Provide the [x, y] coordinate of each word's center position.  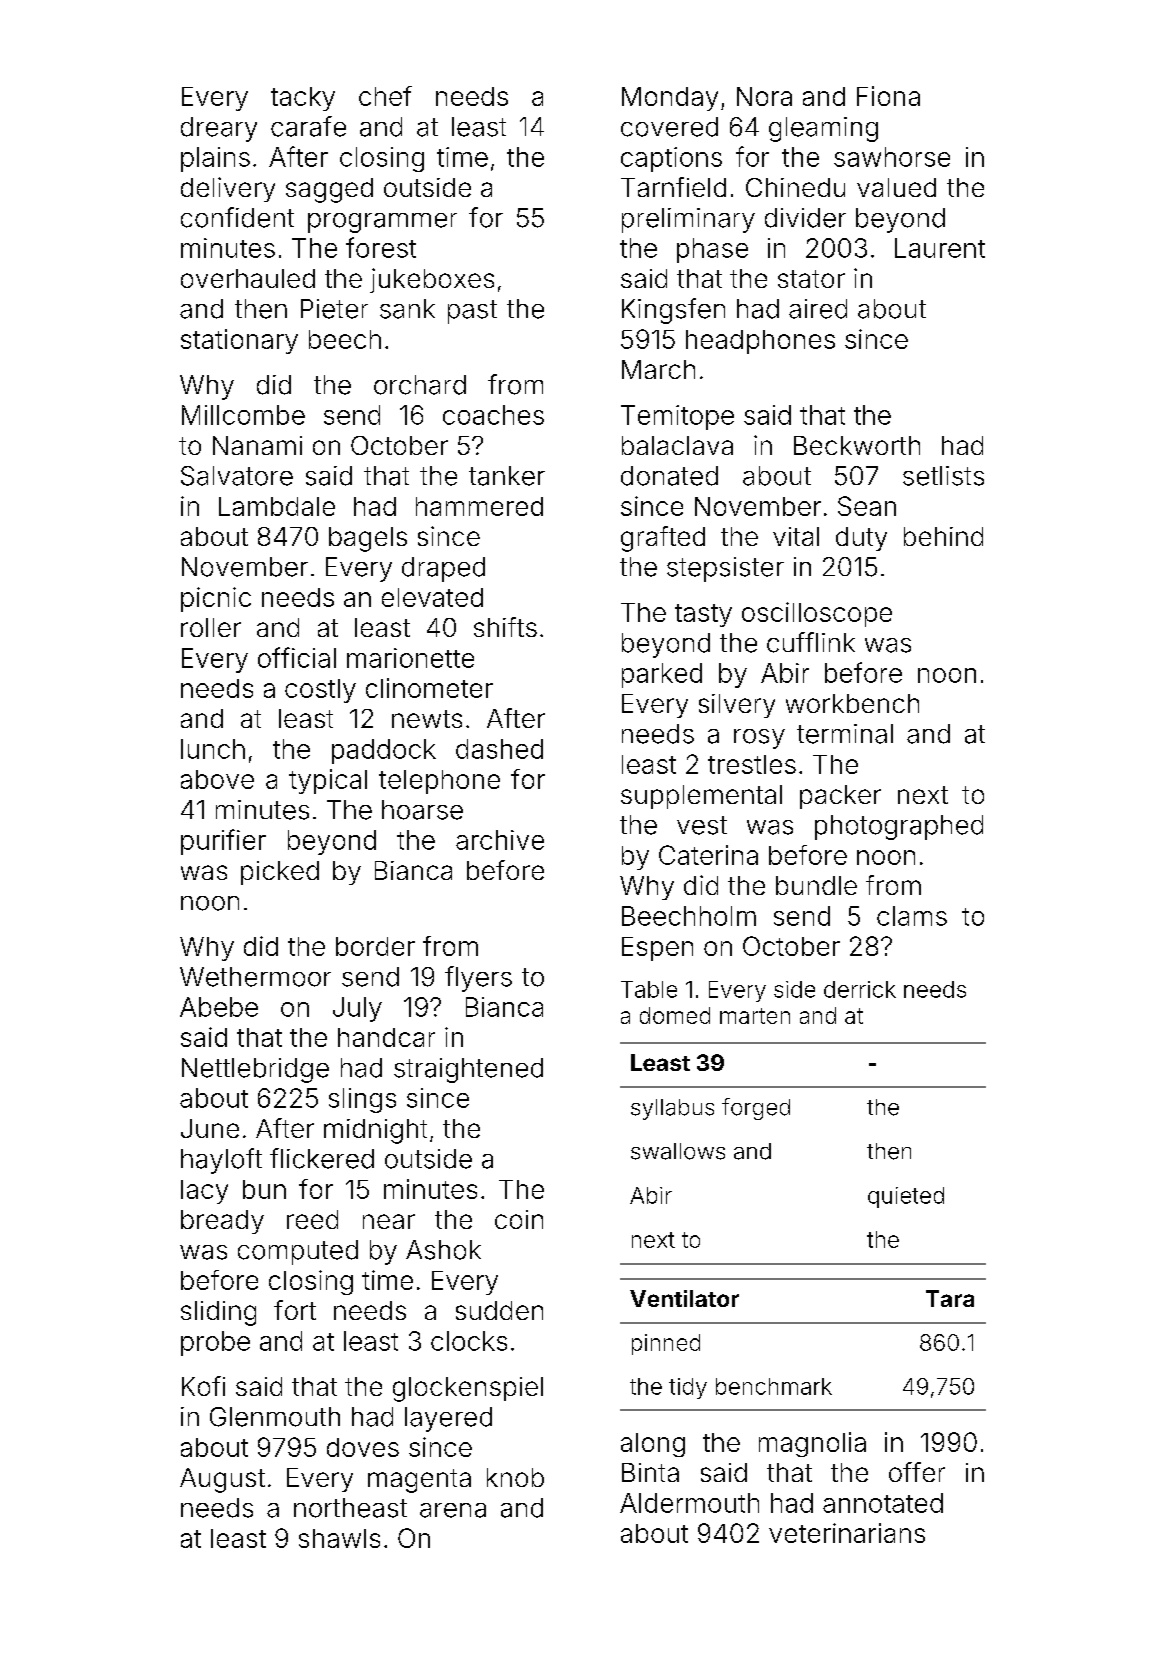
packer [840, 797]
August [222, 1480]
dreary [219, 129]
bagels [368, 539]
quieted [906, 1197]
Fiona [888, 96]
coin [519, 1219]
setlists [943, 476]
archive [500, 840]
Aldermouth [689, 1503]
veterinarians [847, 1533]
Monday [670, 99]
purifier [223, 842]
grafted [663, 539]
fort [295, 1310]
